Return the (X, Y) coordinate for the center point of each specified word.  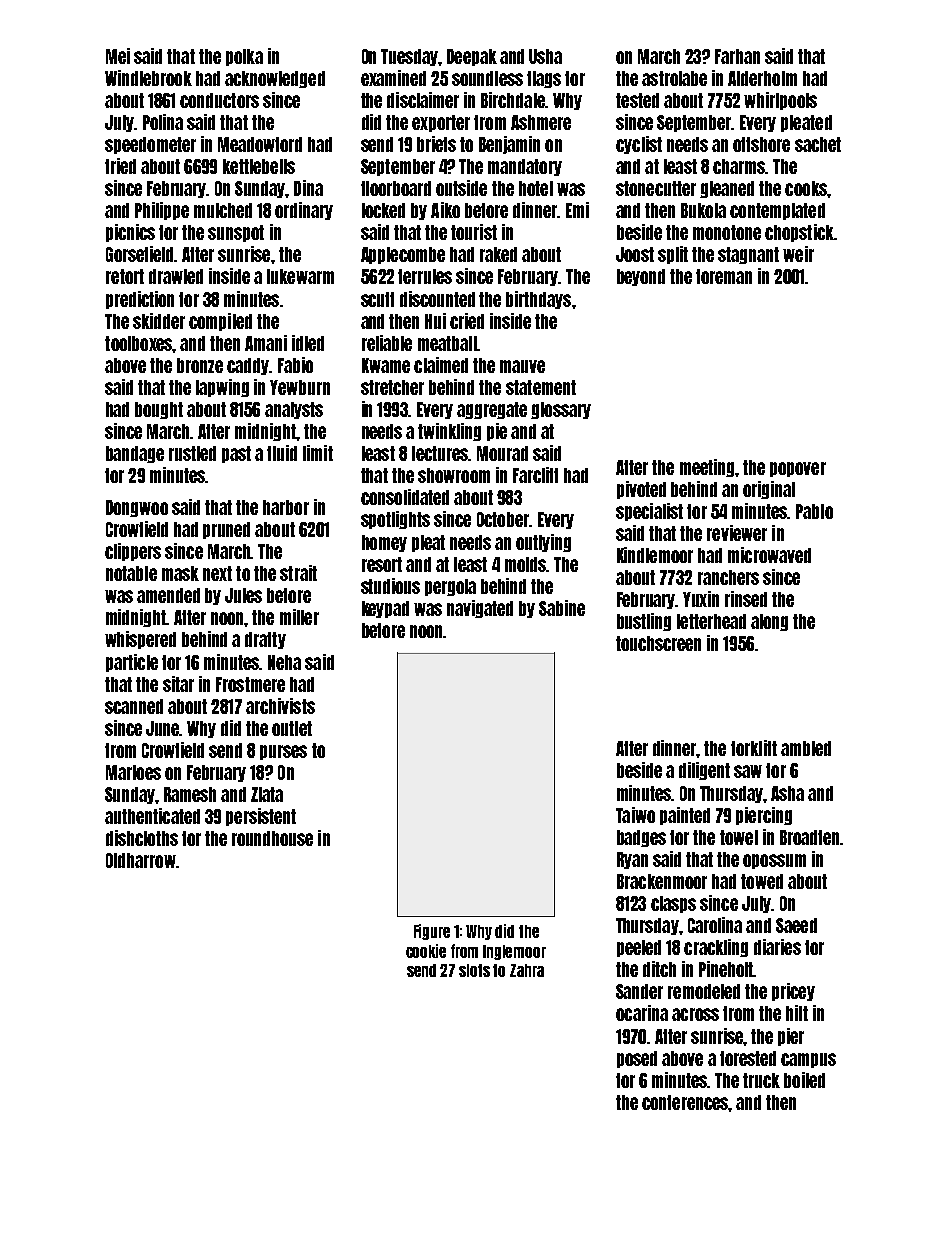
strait (298, 573)
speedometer (150, 145)
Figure (432, 932)
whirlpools (780, 101)
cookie (426, 951)
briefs (436, 144)
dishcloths (142, 838)
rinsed (746, 599)
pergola (450, 587)
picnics (130, 233)
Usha (545, 56)
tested (637, 100)
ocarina (642, 1013)
